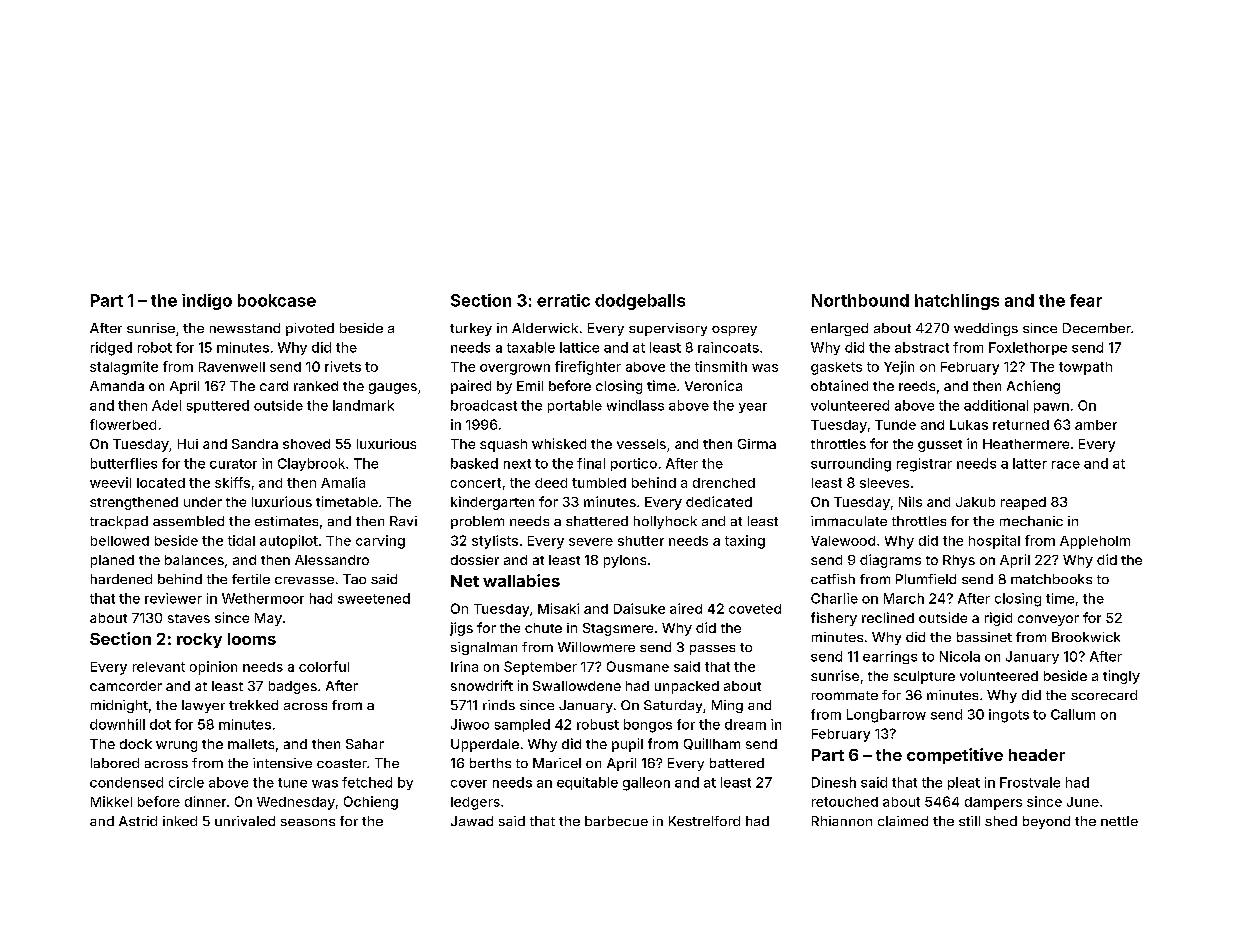 The height and width of the screenshot is (952, 1233). I want to click on Jakub, so click(975, 502).
